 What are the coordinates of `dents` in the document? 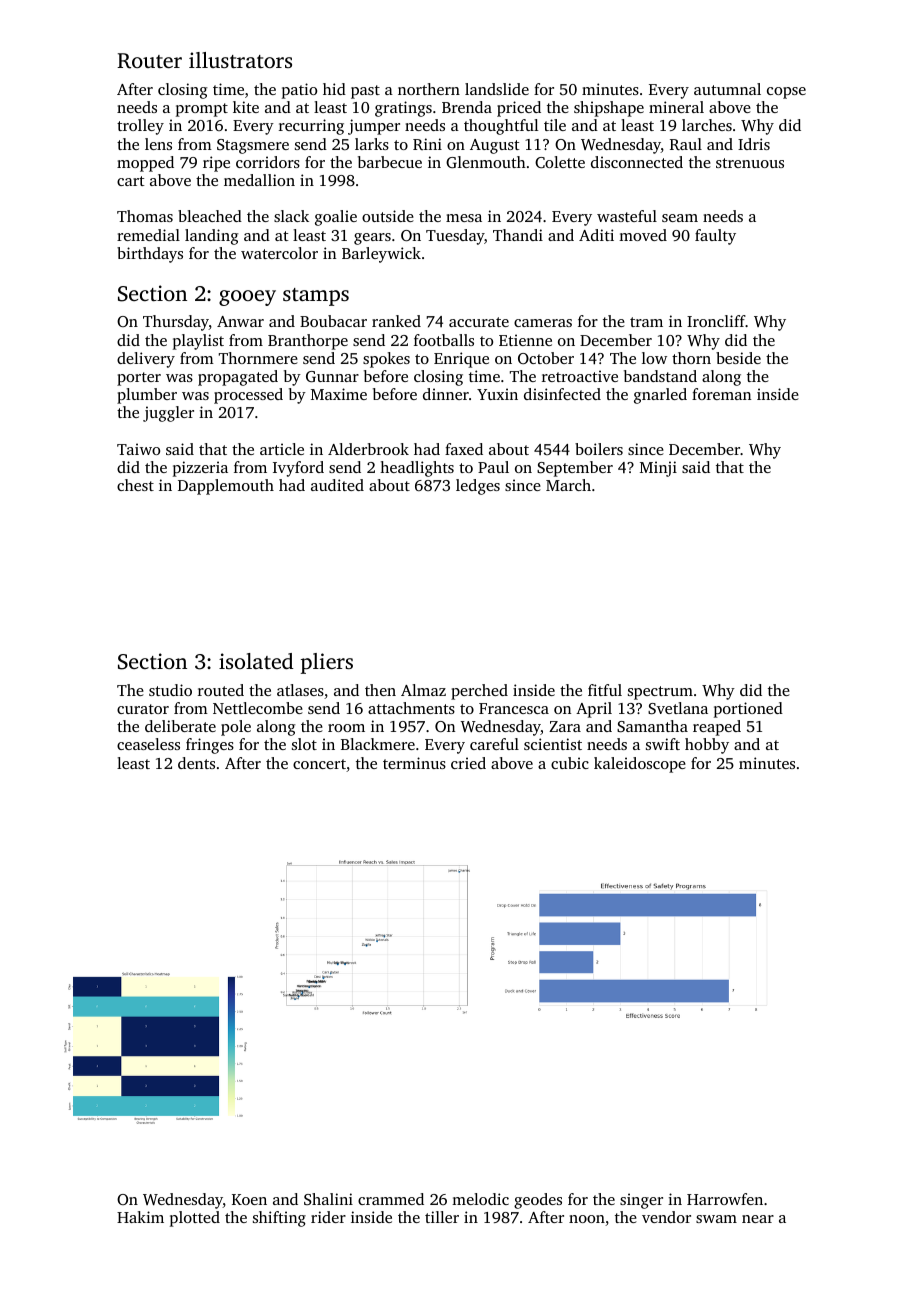 It's located at (196, 763).
